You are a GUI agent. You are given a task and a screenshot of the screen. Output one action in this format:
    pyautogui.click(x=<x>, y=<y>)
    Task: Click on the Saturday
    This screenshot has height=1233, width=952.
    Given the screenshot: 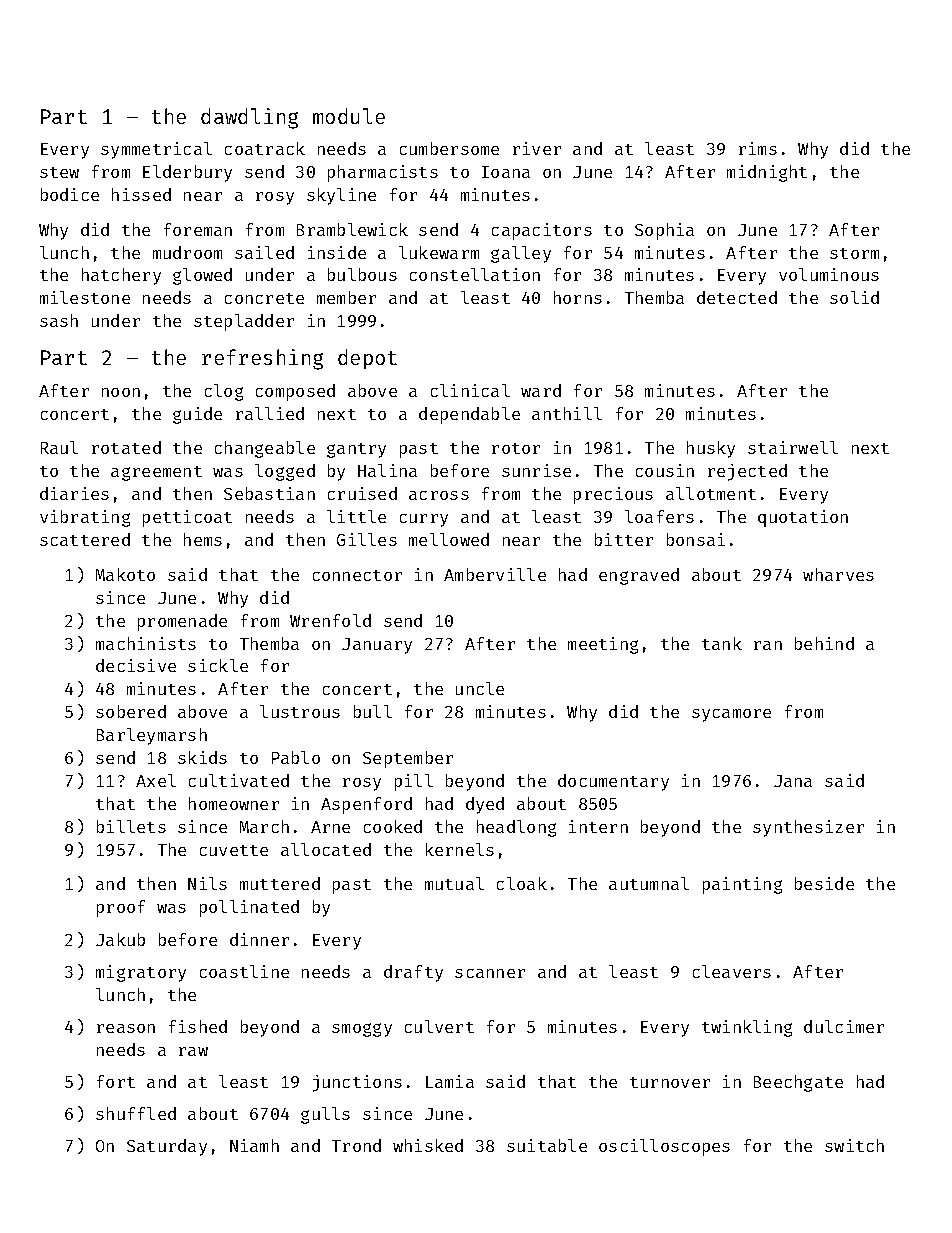 What is the action you would take?
    pyautogui.click(x=167, y=1147)
